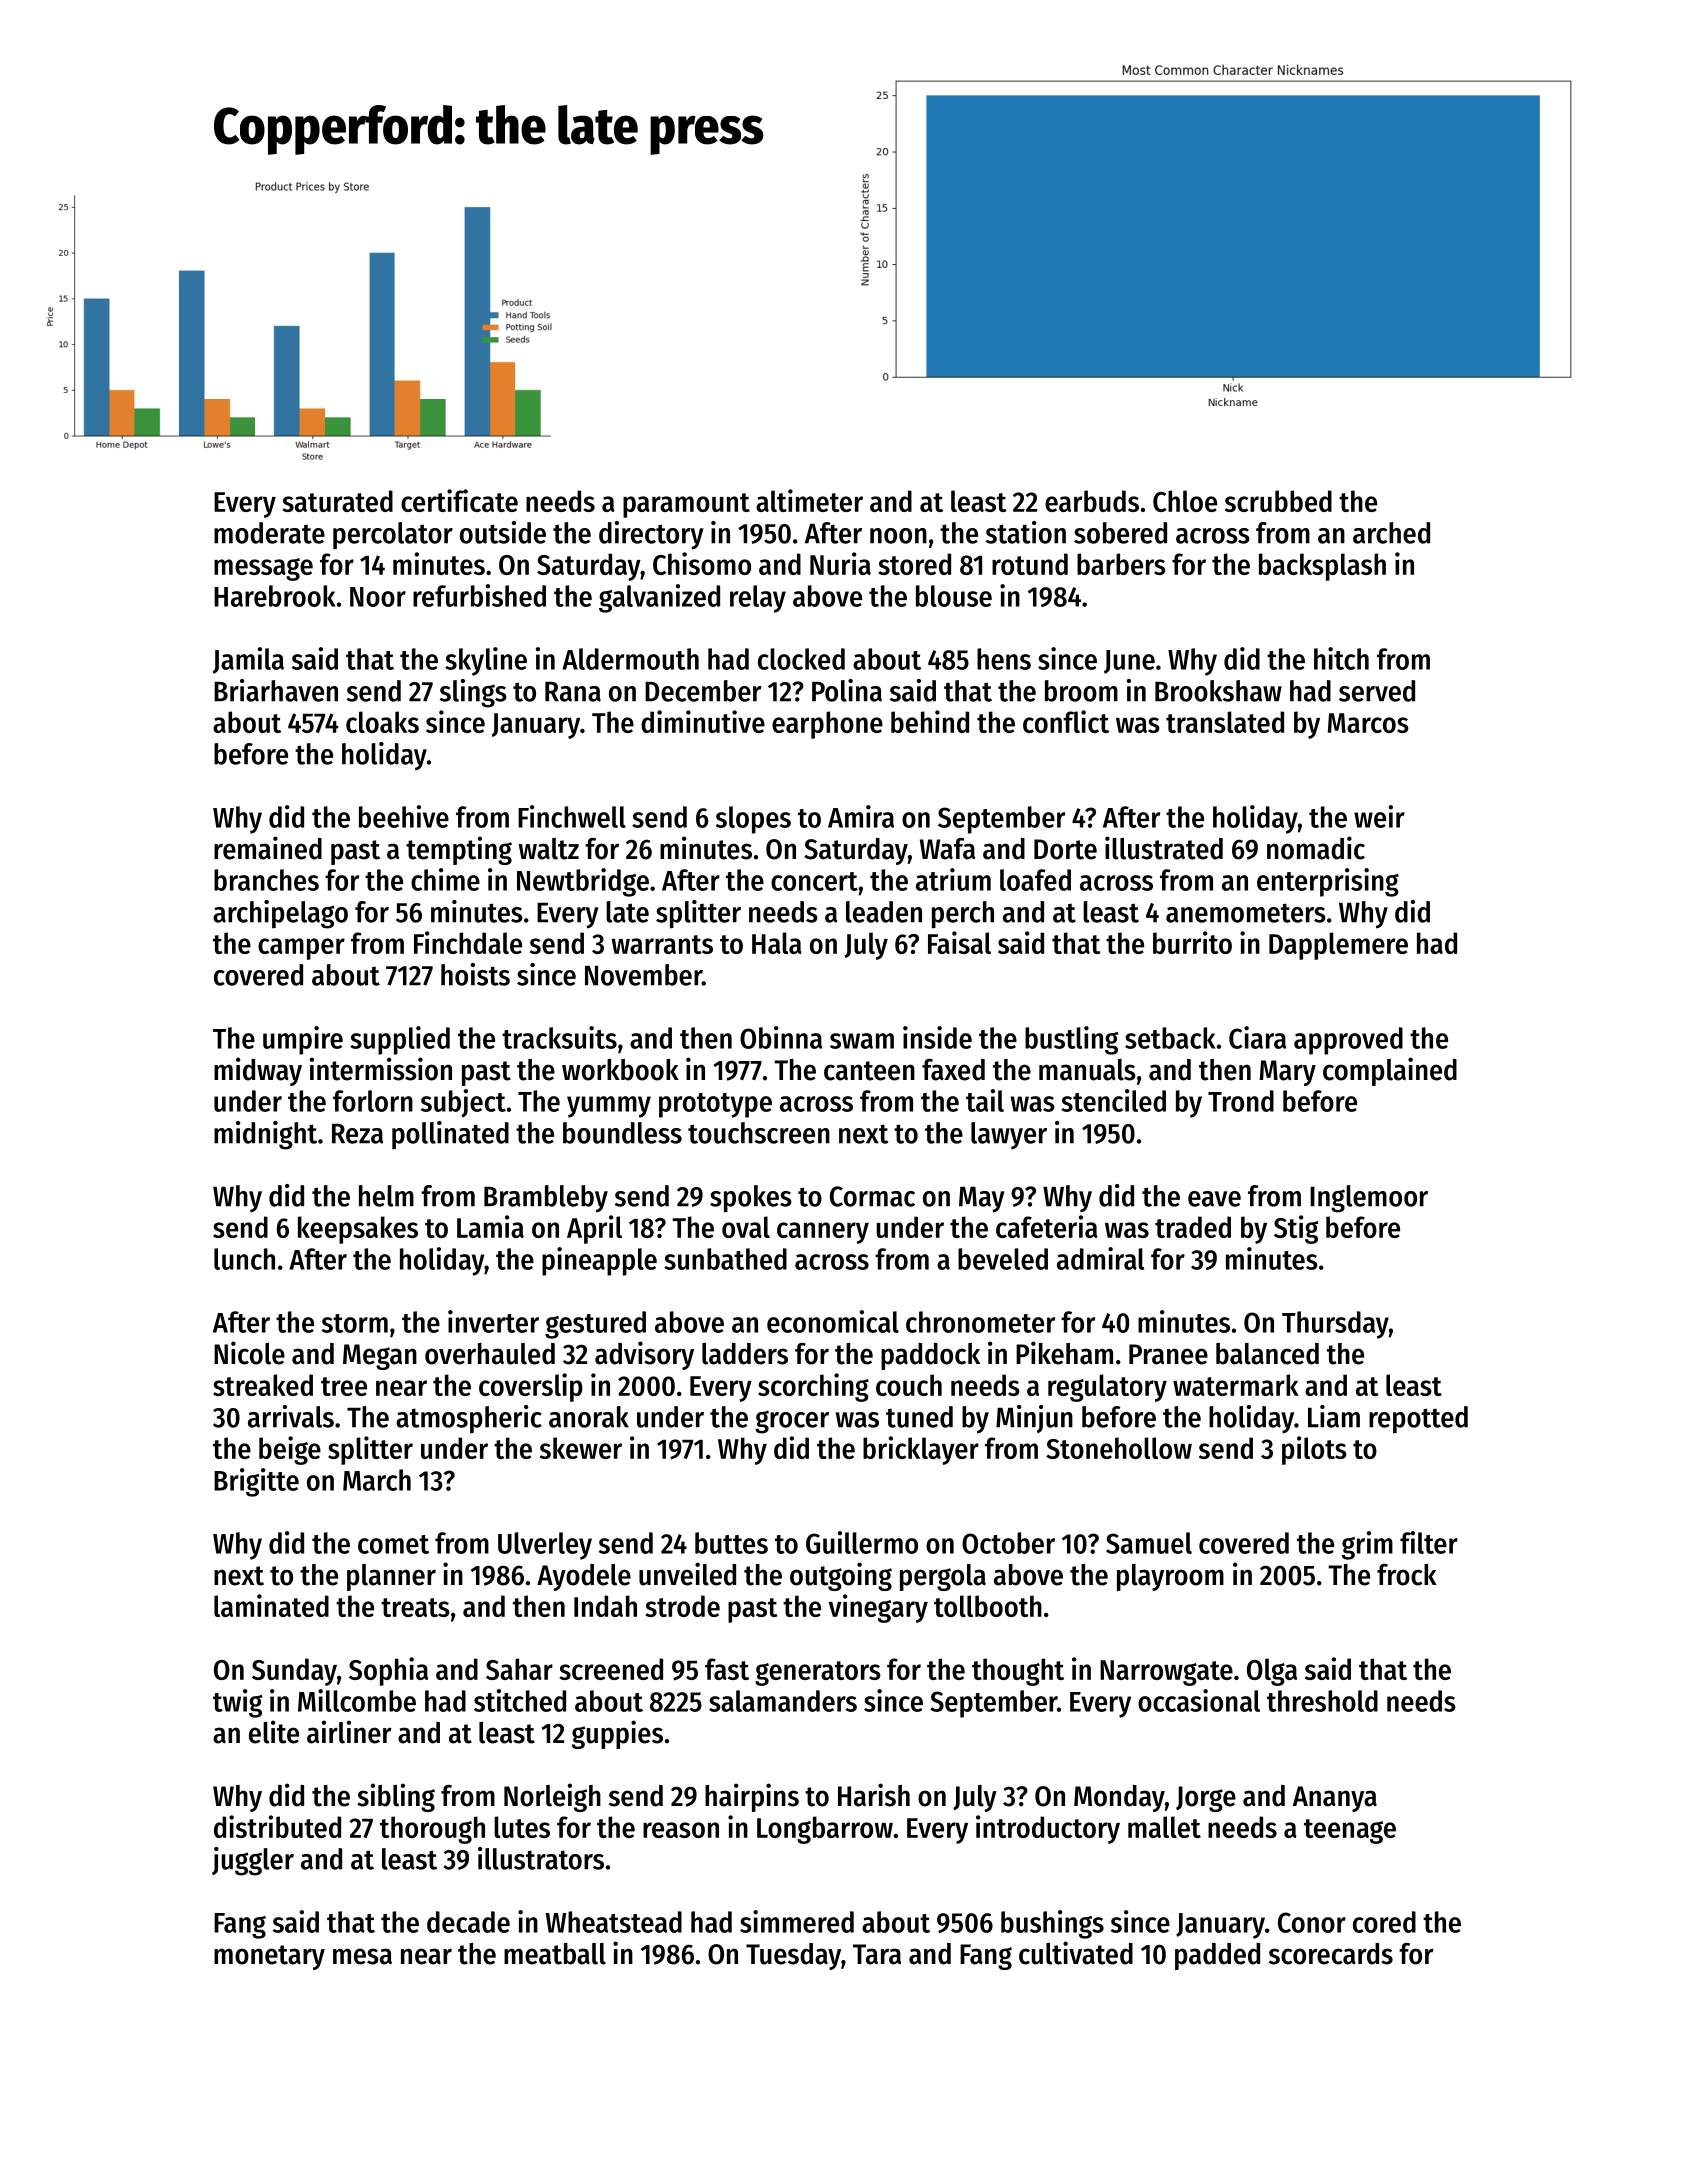 This screenshot has height=2178, width=1683. Describe the element at coordinates (349, 1732) in the screenshot. I see `airliner` at that location.
